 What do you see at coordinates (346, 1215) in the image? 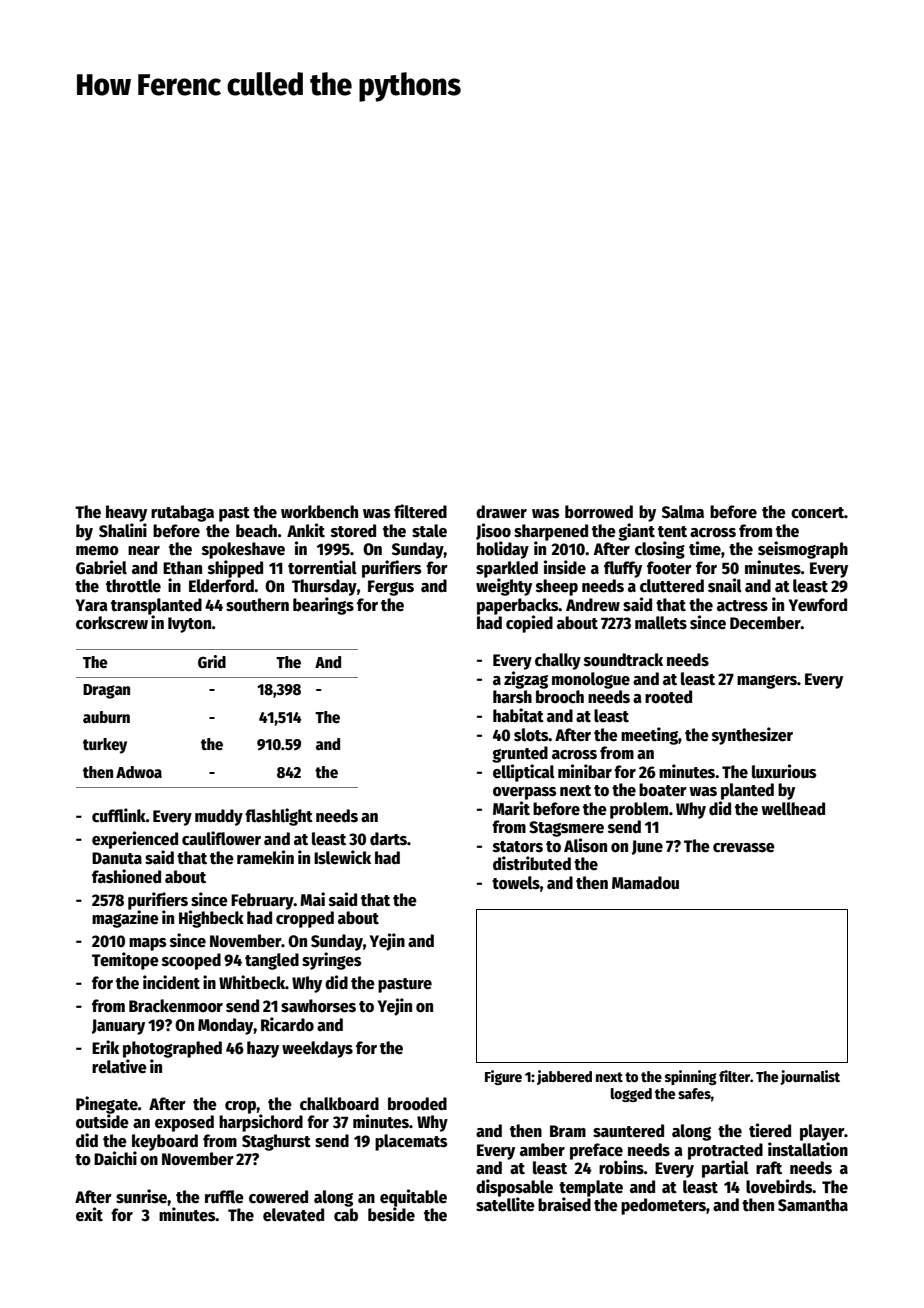
I see `cab` at bounding box center [346, 1215].
